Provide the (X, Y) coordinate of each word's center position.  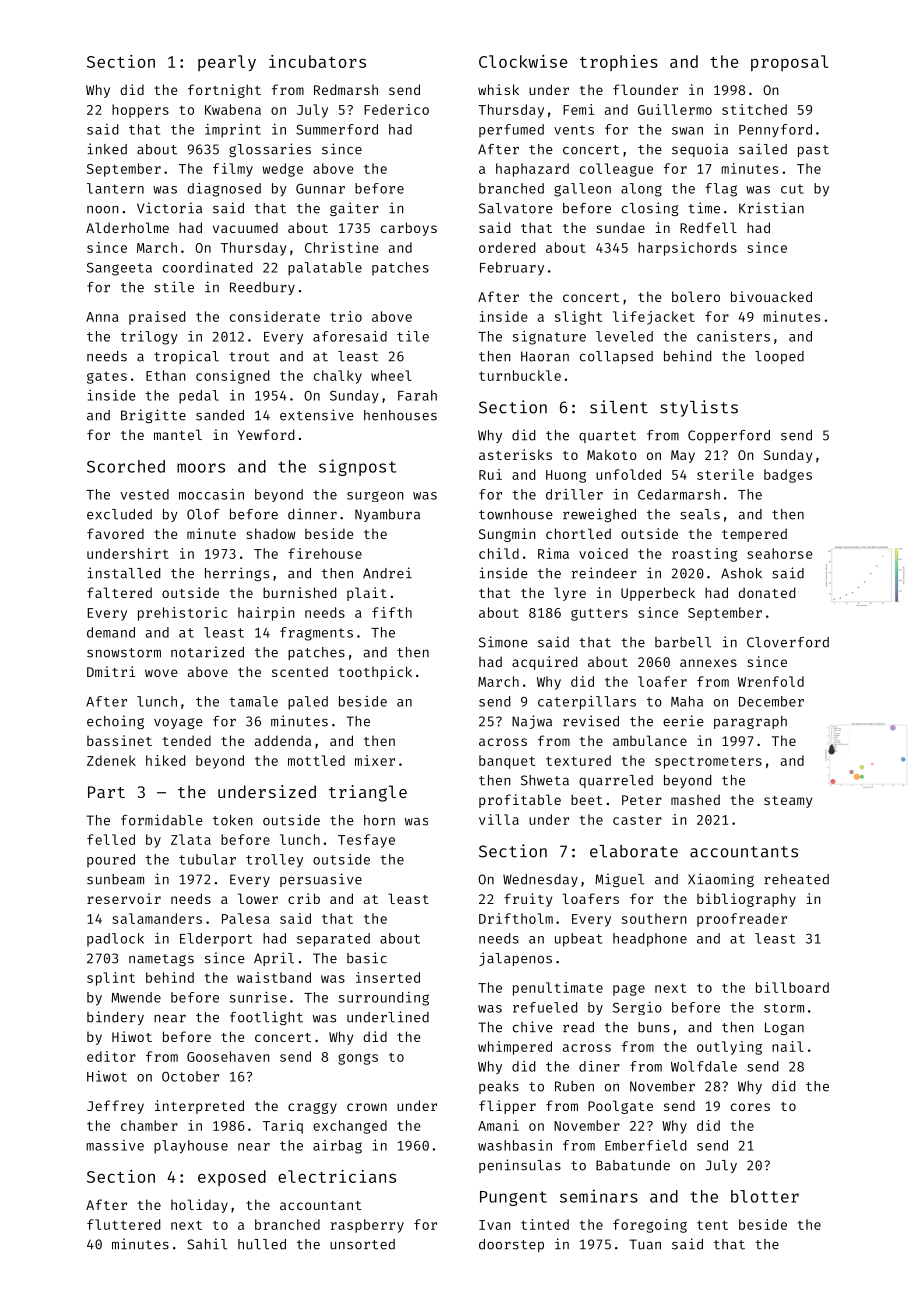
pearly (227, 63)
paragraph (750, 722)
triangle (368, 793)
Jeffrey (115, 1107)
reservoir (124, 898)
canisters (733, 336)
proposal (789, 63)
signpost (357, 467)
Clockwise (523, 61)
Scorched (126, 466)
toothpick (375, 673)
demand (111, 632)
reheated (796, 879)
